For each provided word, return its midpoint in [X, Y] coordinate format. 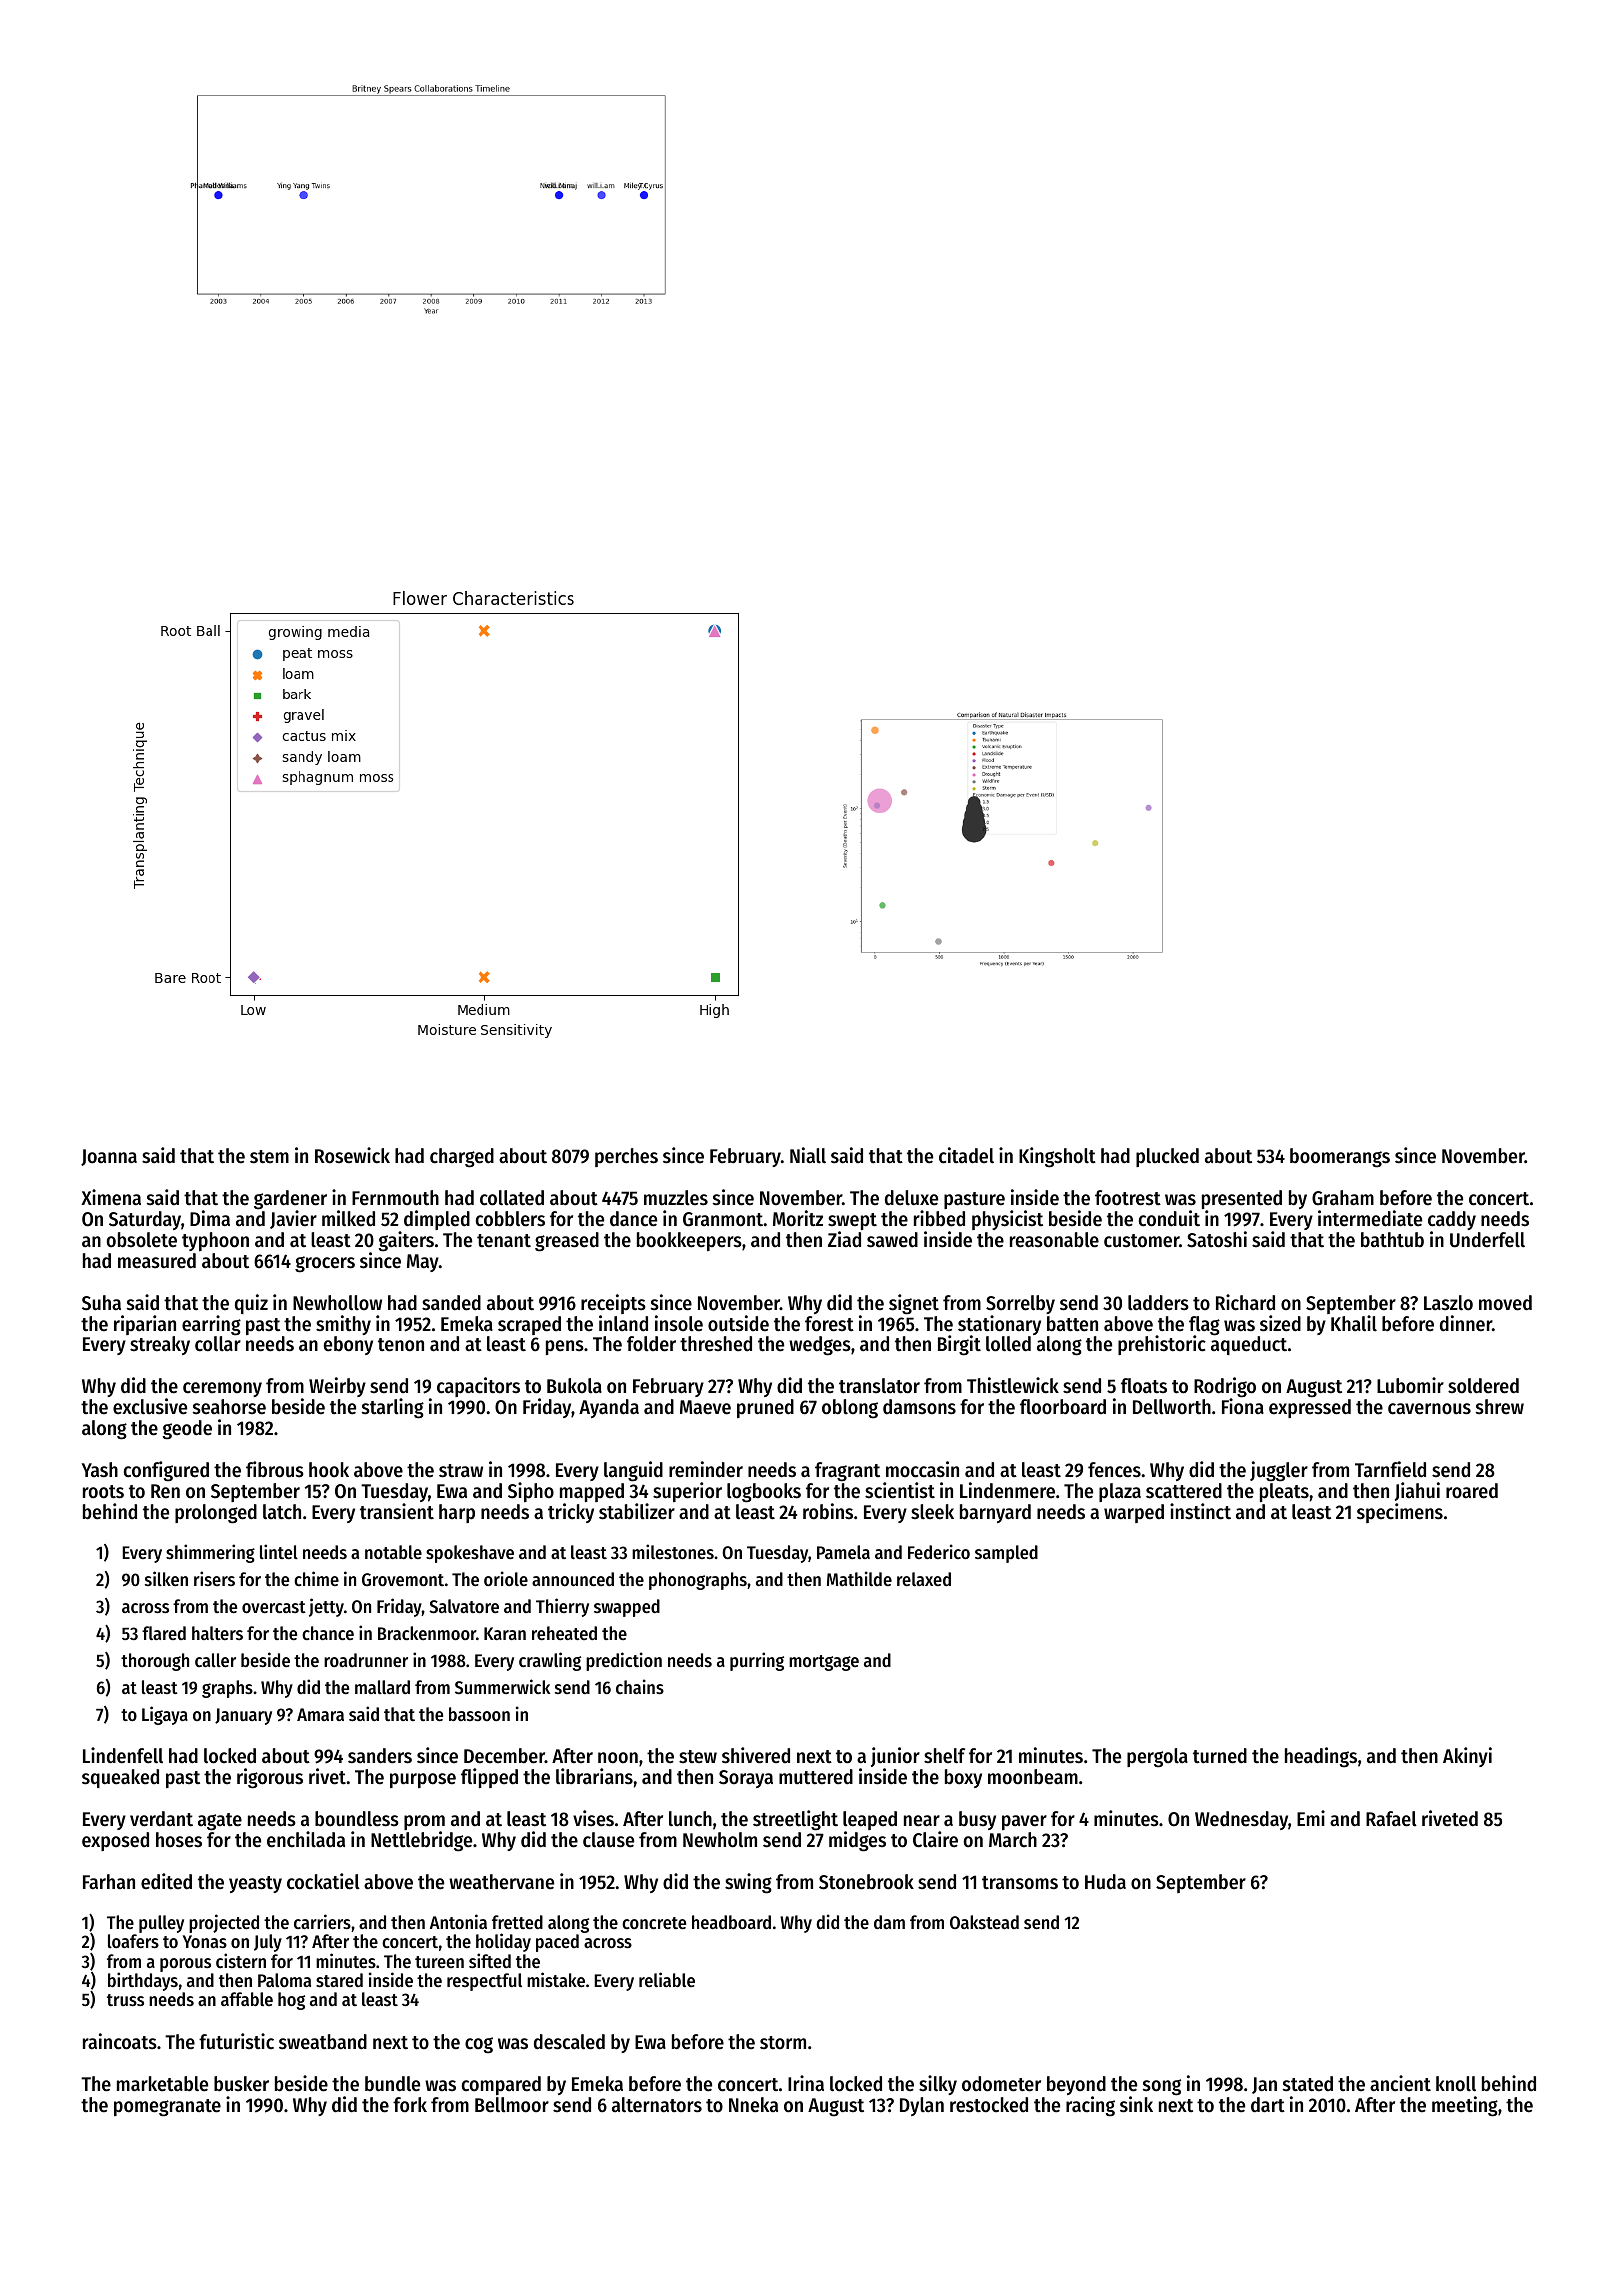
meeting [1465, 2106]
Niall [808, 1155]
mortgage [824, 1663]
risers [214, 1578]
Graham [1343, 1198]
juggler [1279, 1471]
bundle [392, 2084]
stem [269, 1157]
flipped [489, 1778]
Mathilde [859, 1578]
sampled [1006, 1554]
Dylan [922, 2106]
